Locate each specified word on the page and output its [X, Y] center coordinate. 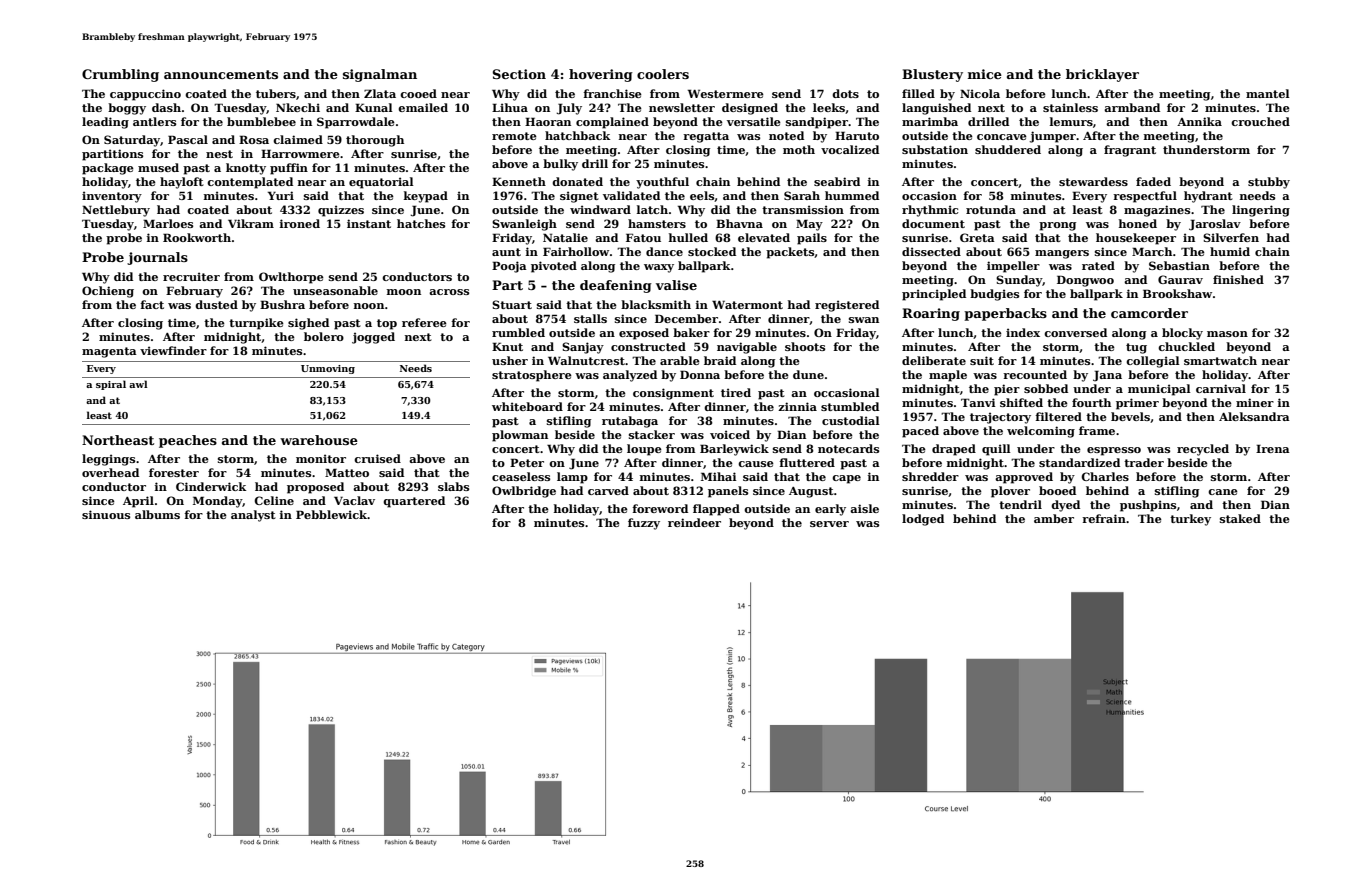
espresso [1114, 451]
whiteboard [527, 406]
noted [786, 135]
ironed [300, 223]
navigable [747, 348]
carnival [1221, 388]
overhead [110, 472]
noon [369, 306]
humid [1230, 251]
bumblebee [261, 121]
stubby [1269, 183]
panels [728, 492]
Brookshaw [1177, 293]
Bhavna [739, 223]
